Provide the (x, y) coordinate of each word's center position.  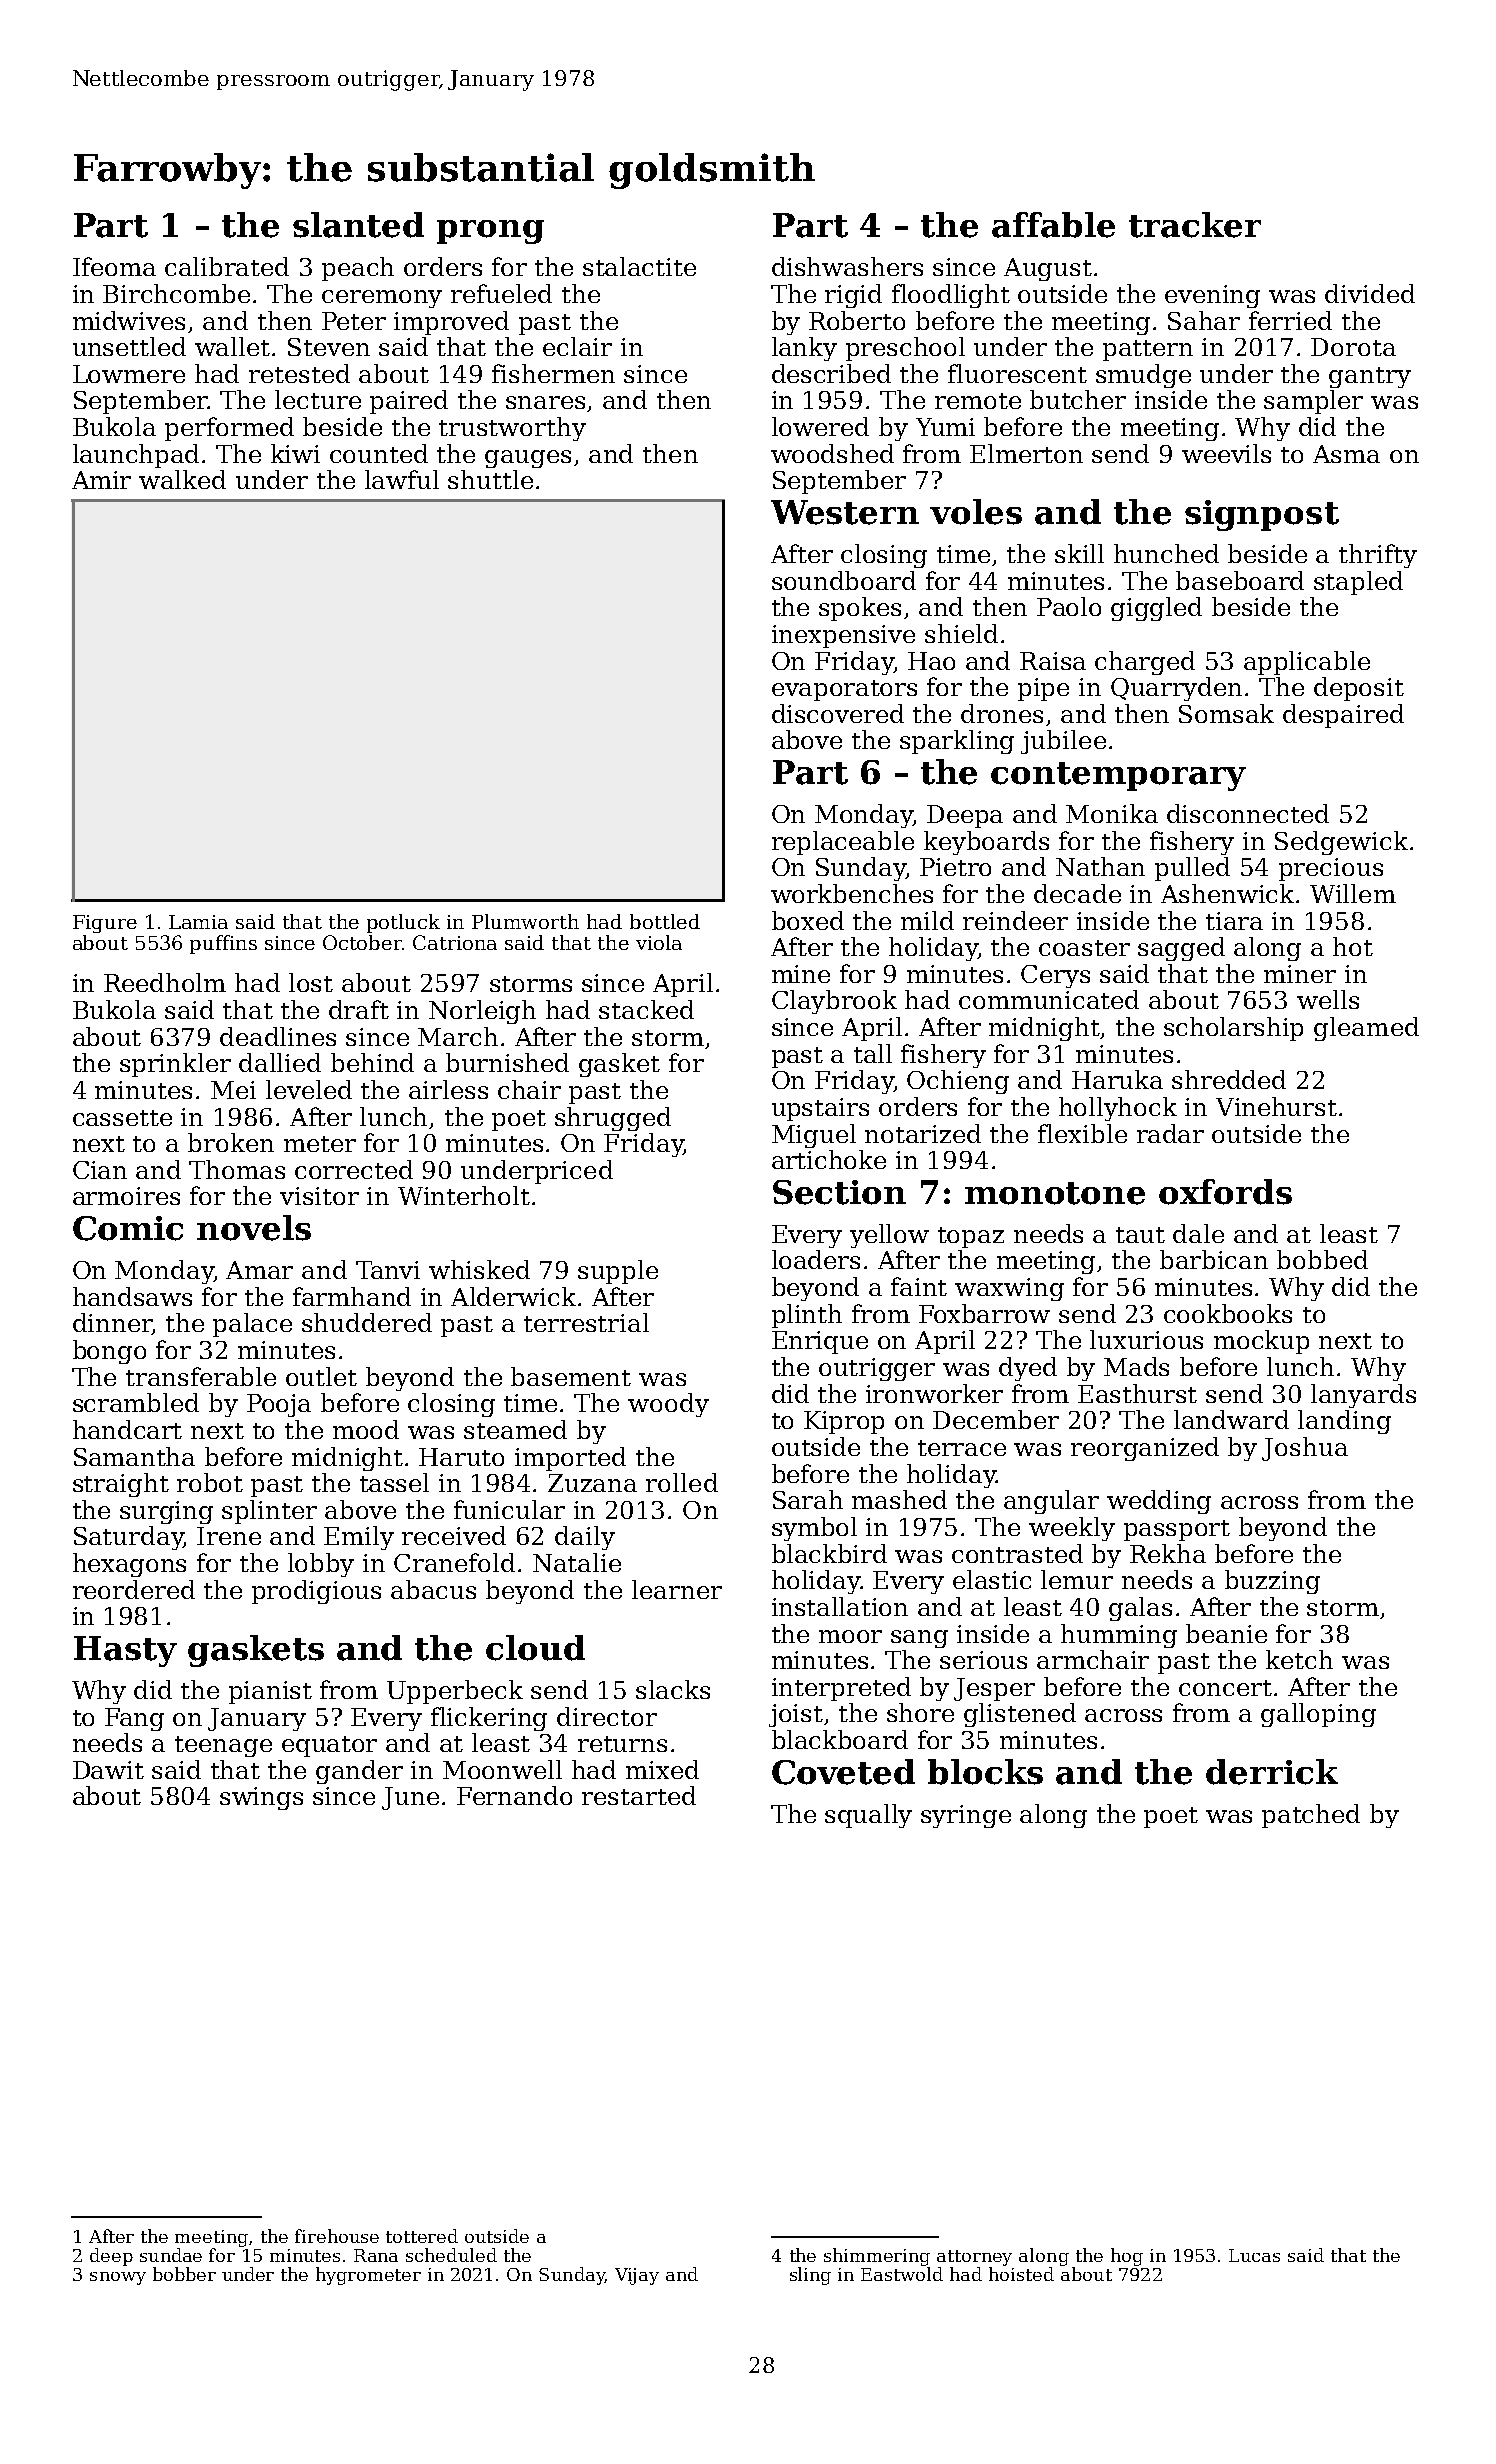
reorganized (1145, 1449)
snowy (118, 2278)
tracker (1195, 225)
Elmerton (1026, 453)
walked (182, 479)
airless (448, 1089)
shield (961, 633)
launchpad (136, 456)
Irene (229, 1536)
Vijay (637, 2276)
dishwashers (847, 266)
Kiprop (844, 1422)
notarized (923, 1133)
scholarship (1233, 1029)
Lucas (1254, 2255)
